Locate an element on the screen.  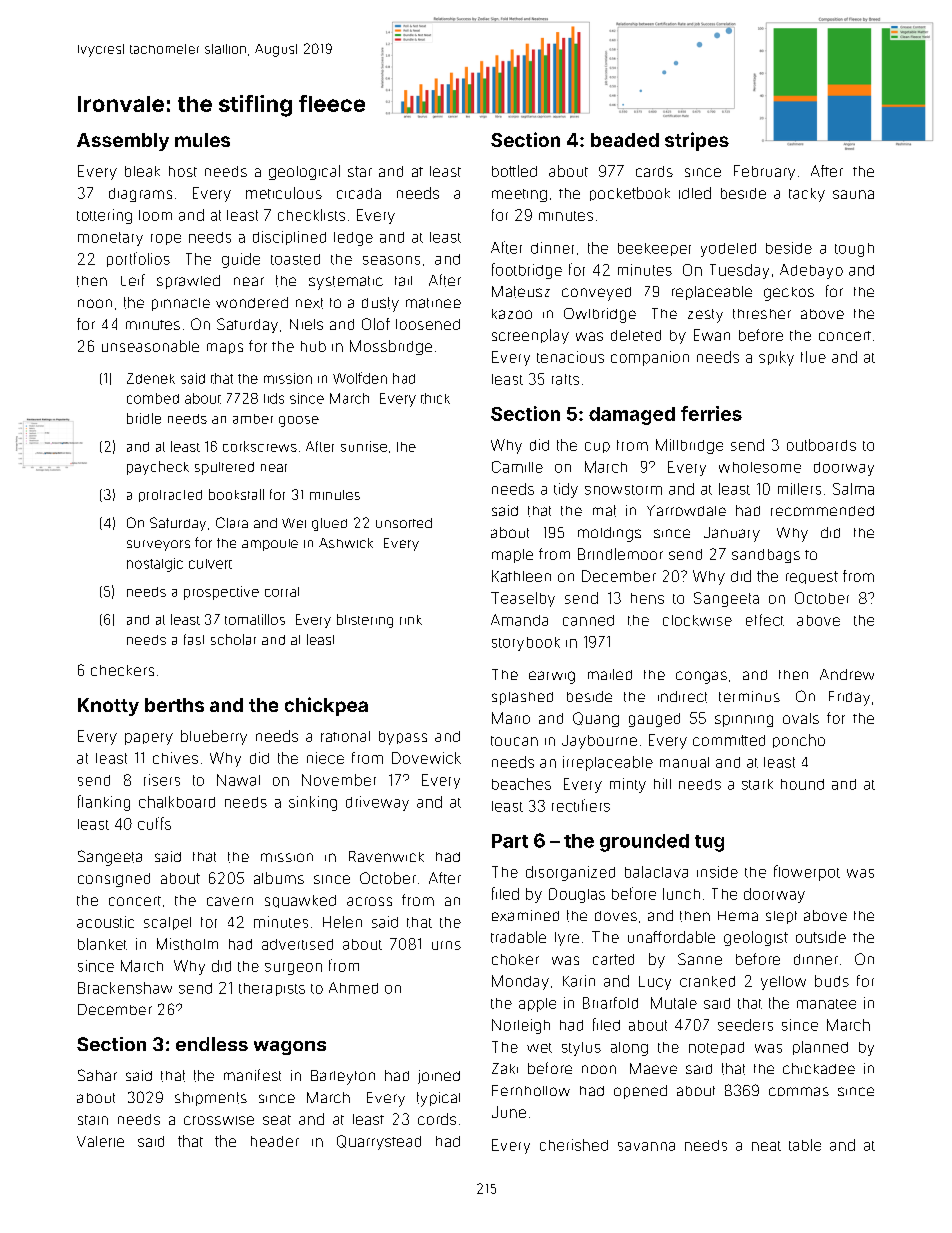
Millbridge is located at coordinates (689, 446).
